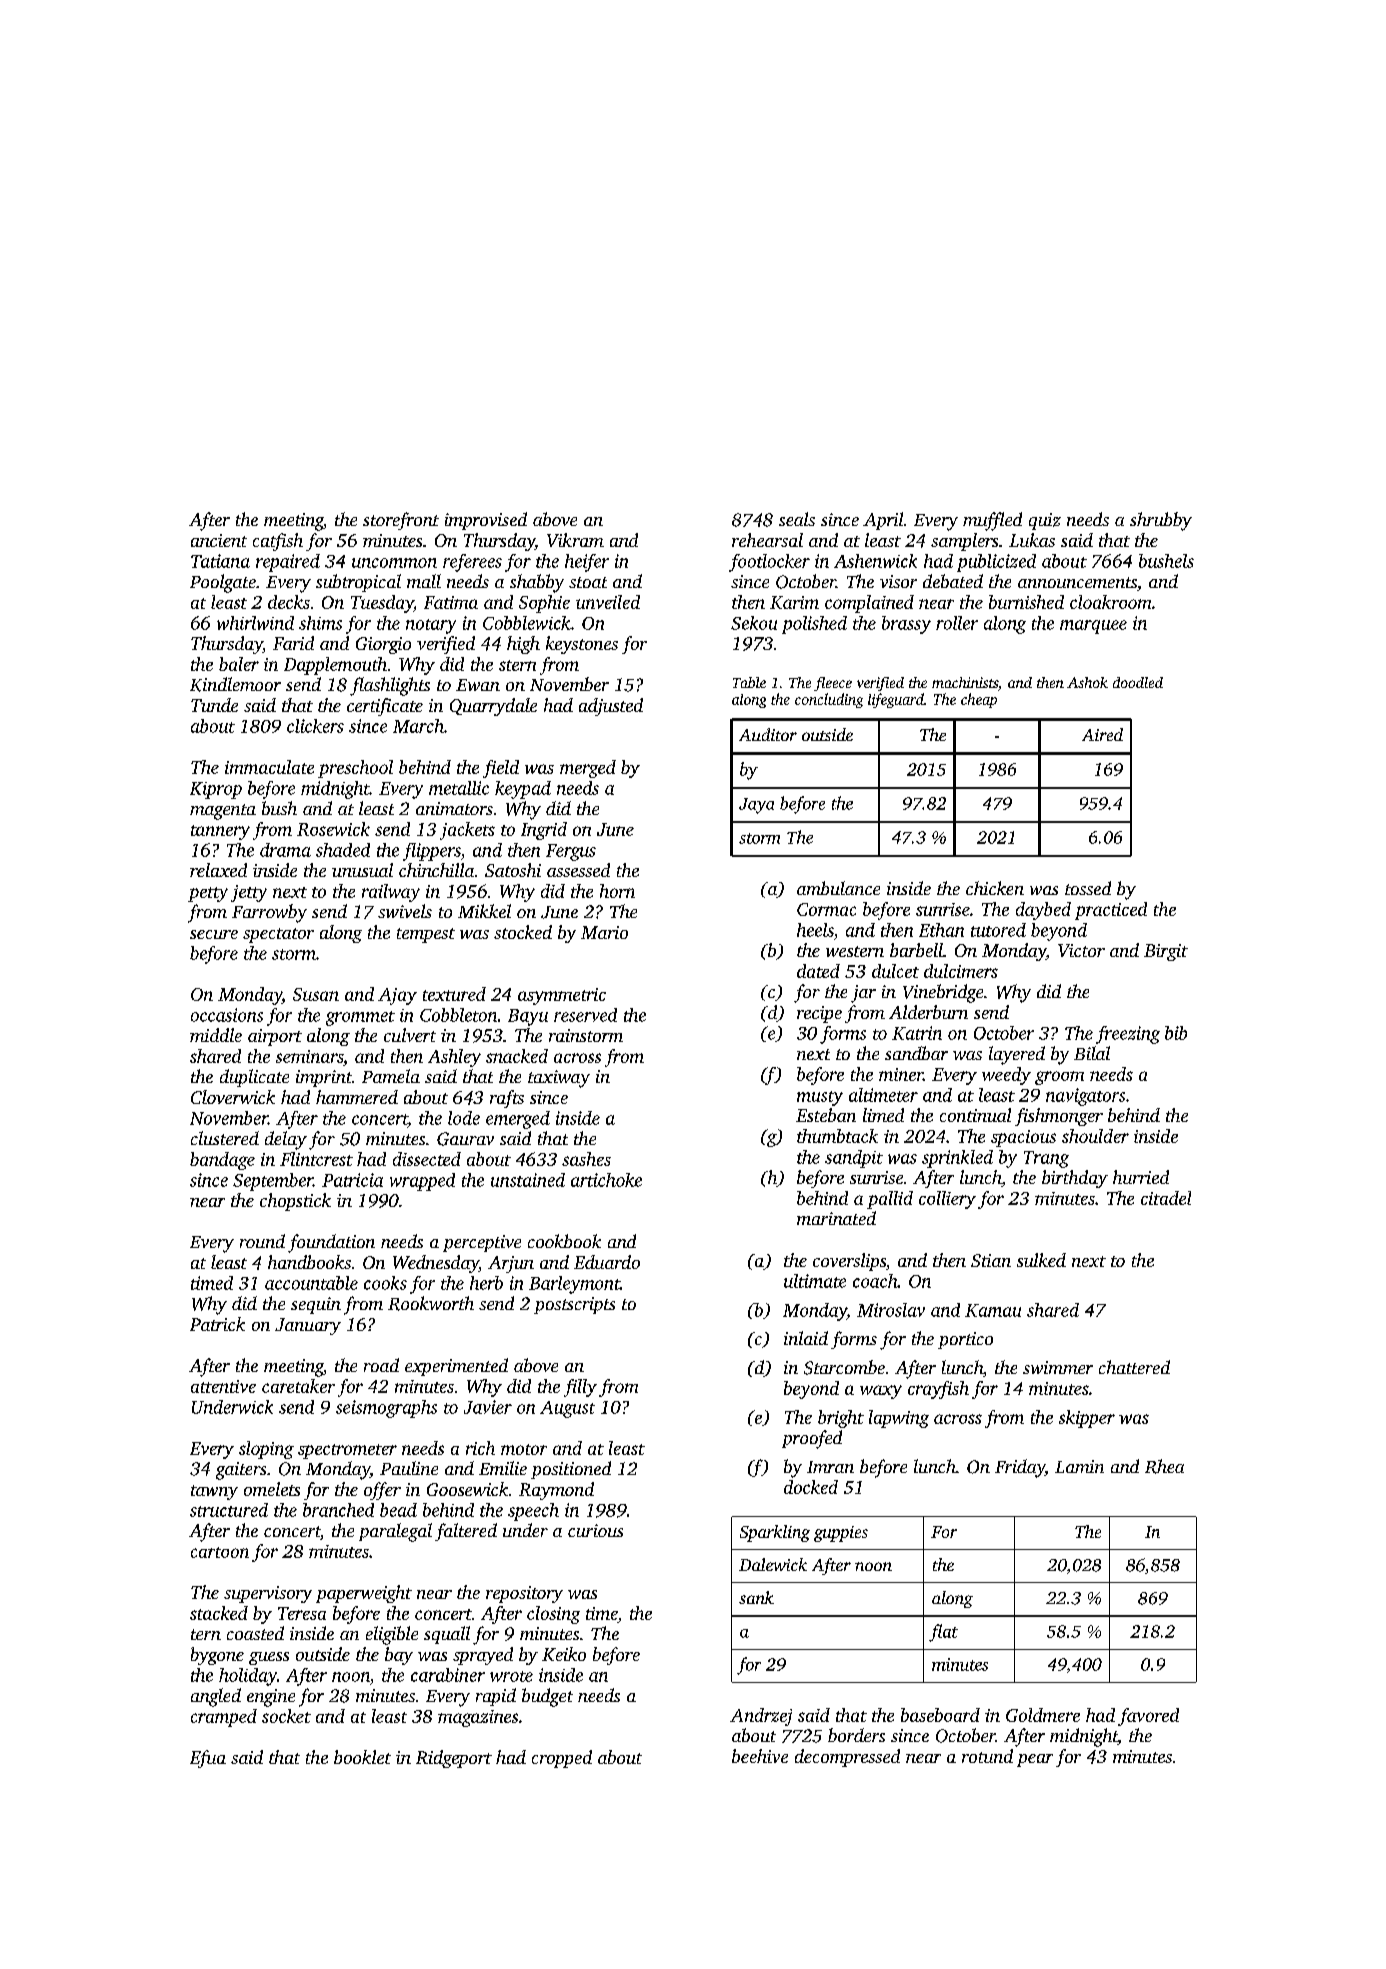 This image has width=1386, height=1969. Describe the element at coordinates (938, 1390) in the image. I see `crayfish` at that location.
